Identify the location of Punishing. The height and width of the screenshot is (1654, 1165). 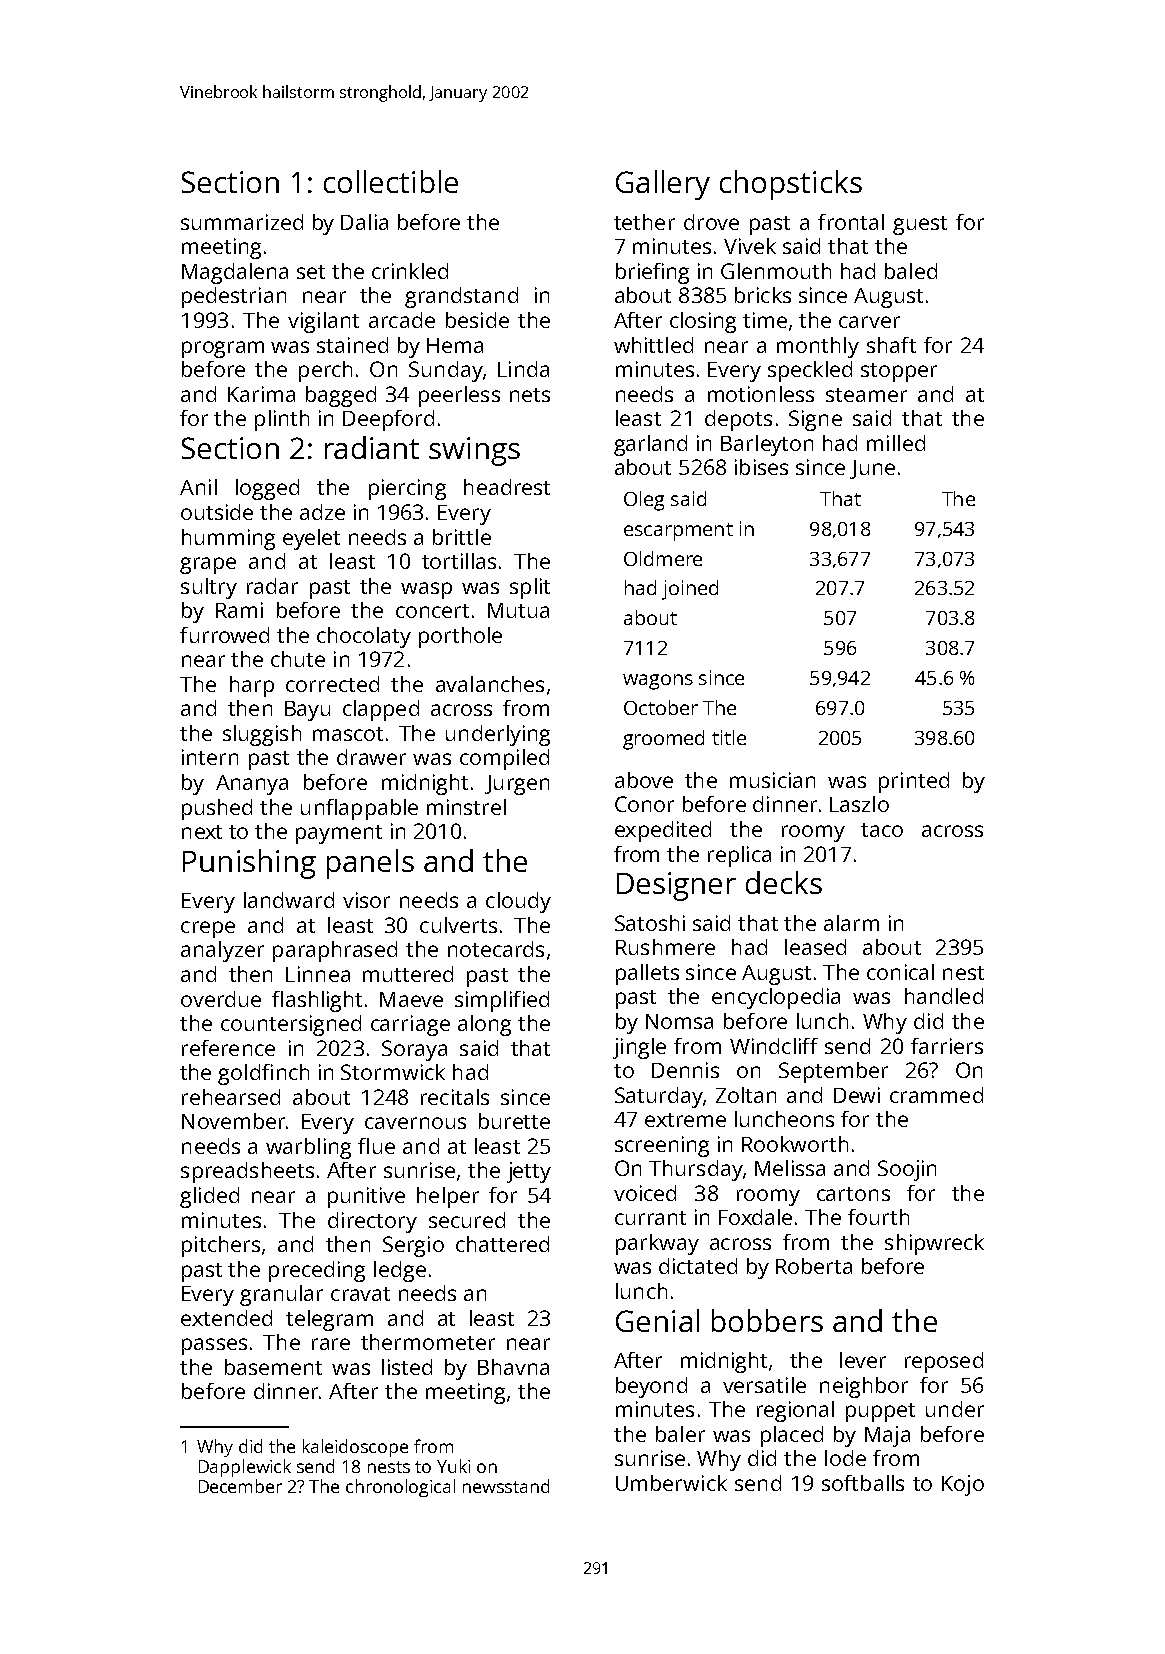
(249, 864).
